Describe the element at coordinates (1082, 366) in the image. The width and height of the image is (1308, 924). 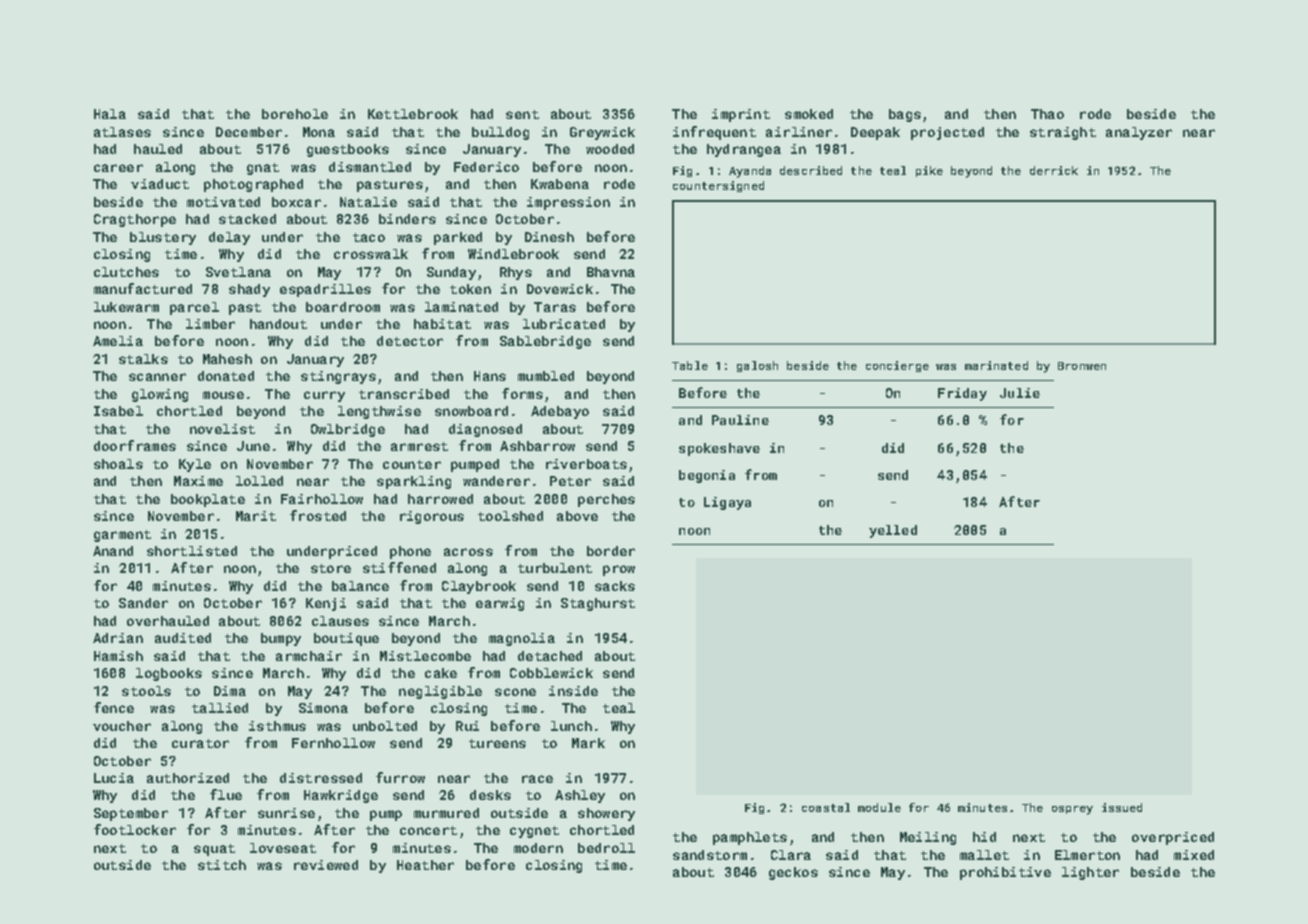
I see `Bronwen` at that location.
